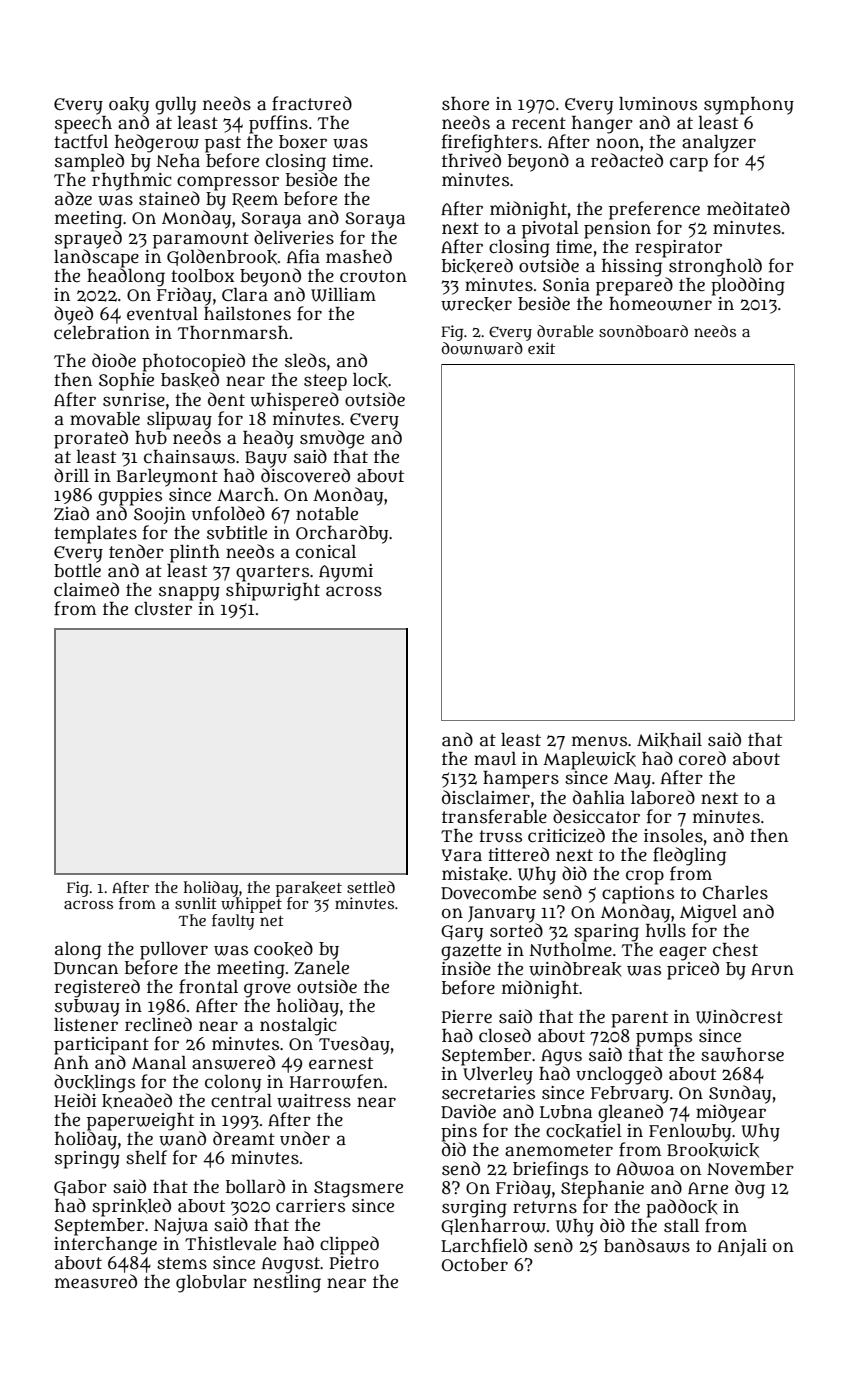 The height and width of the screenshot is (1400, 849). I want to click on headlong, so click(126, 277).
